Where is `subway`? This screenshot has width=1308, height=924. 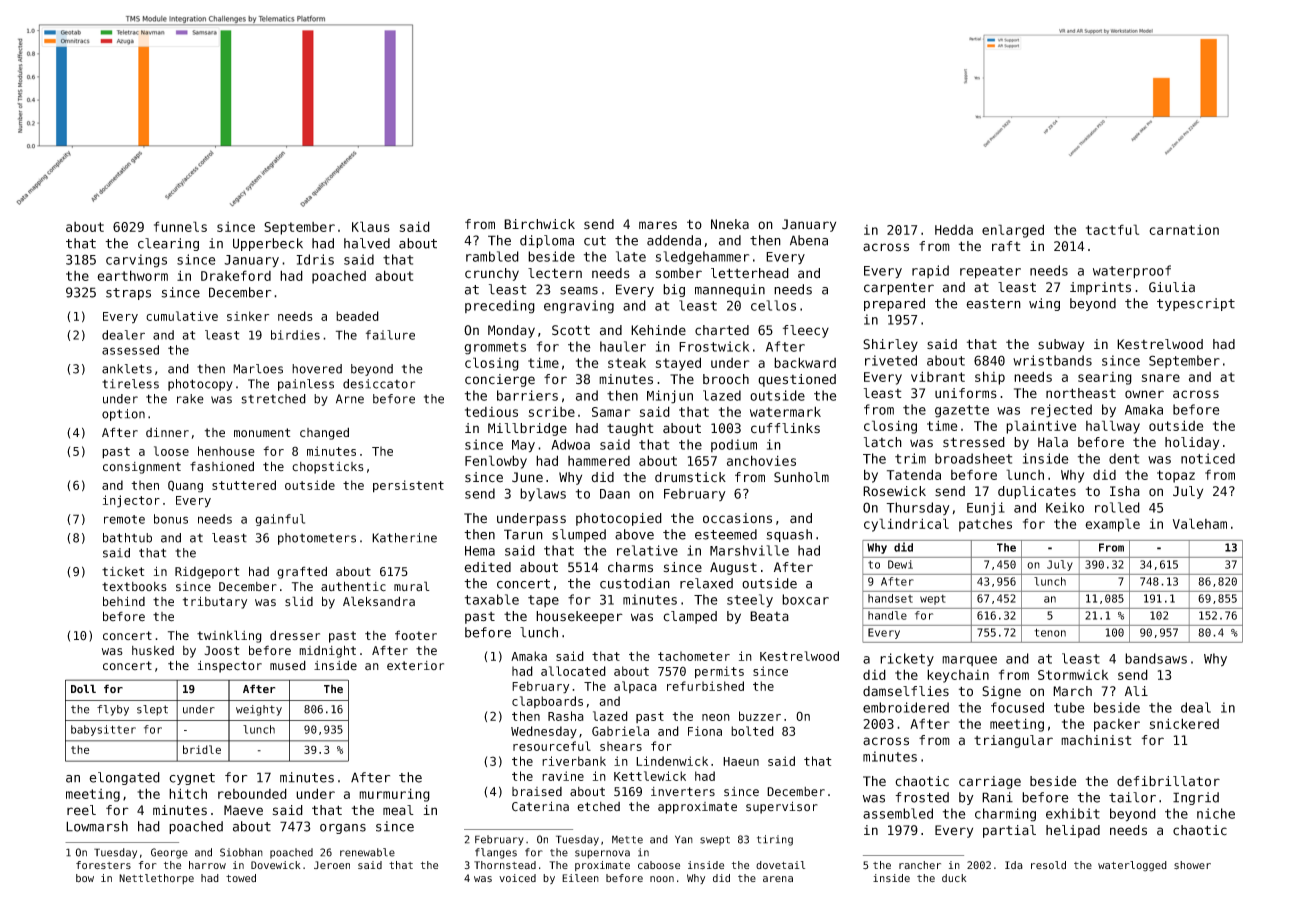
subway is located at coordinates (1061, 345).
